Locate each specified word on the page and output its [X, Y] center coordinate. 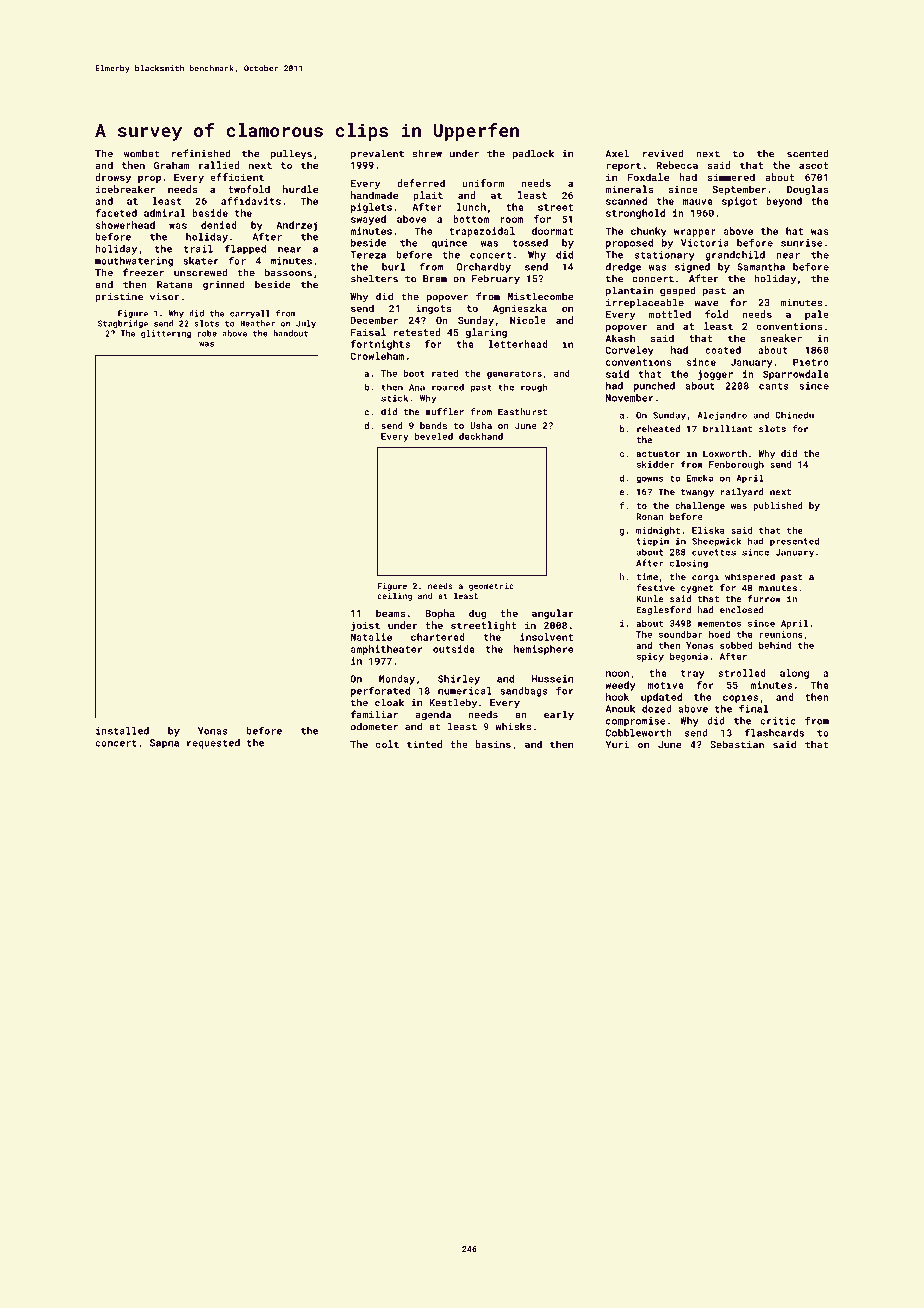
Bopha [440, 614]
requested [213, 744]
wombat [142, 153]
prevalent [377, 154]
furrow [764, 599]
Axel [617, 153]
